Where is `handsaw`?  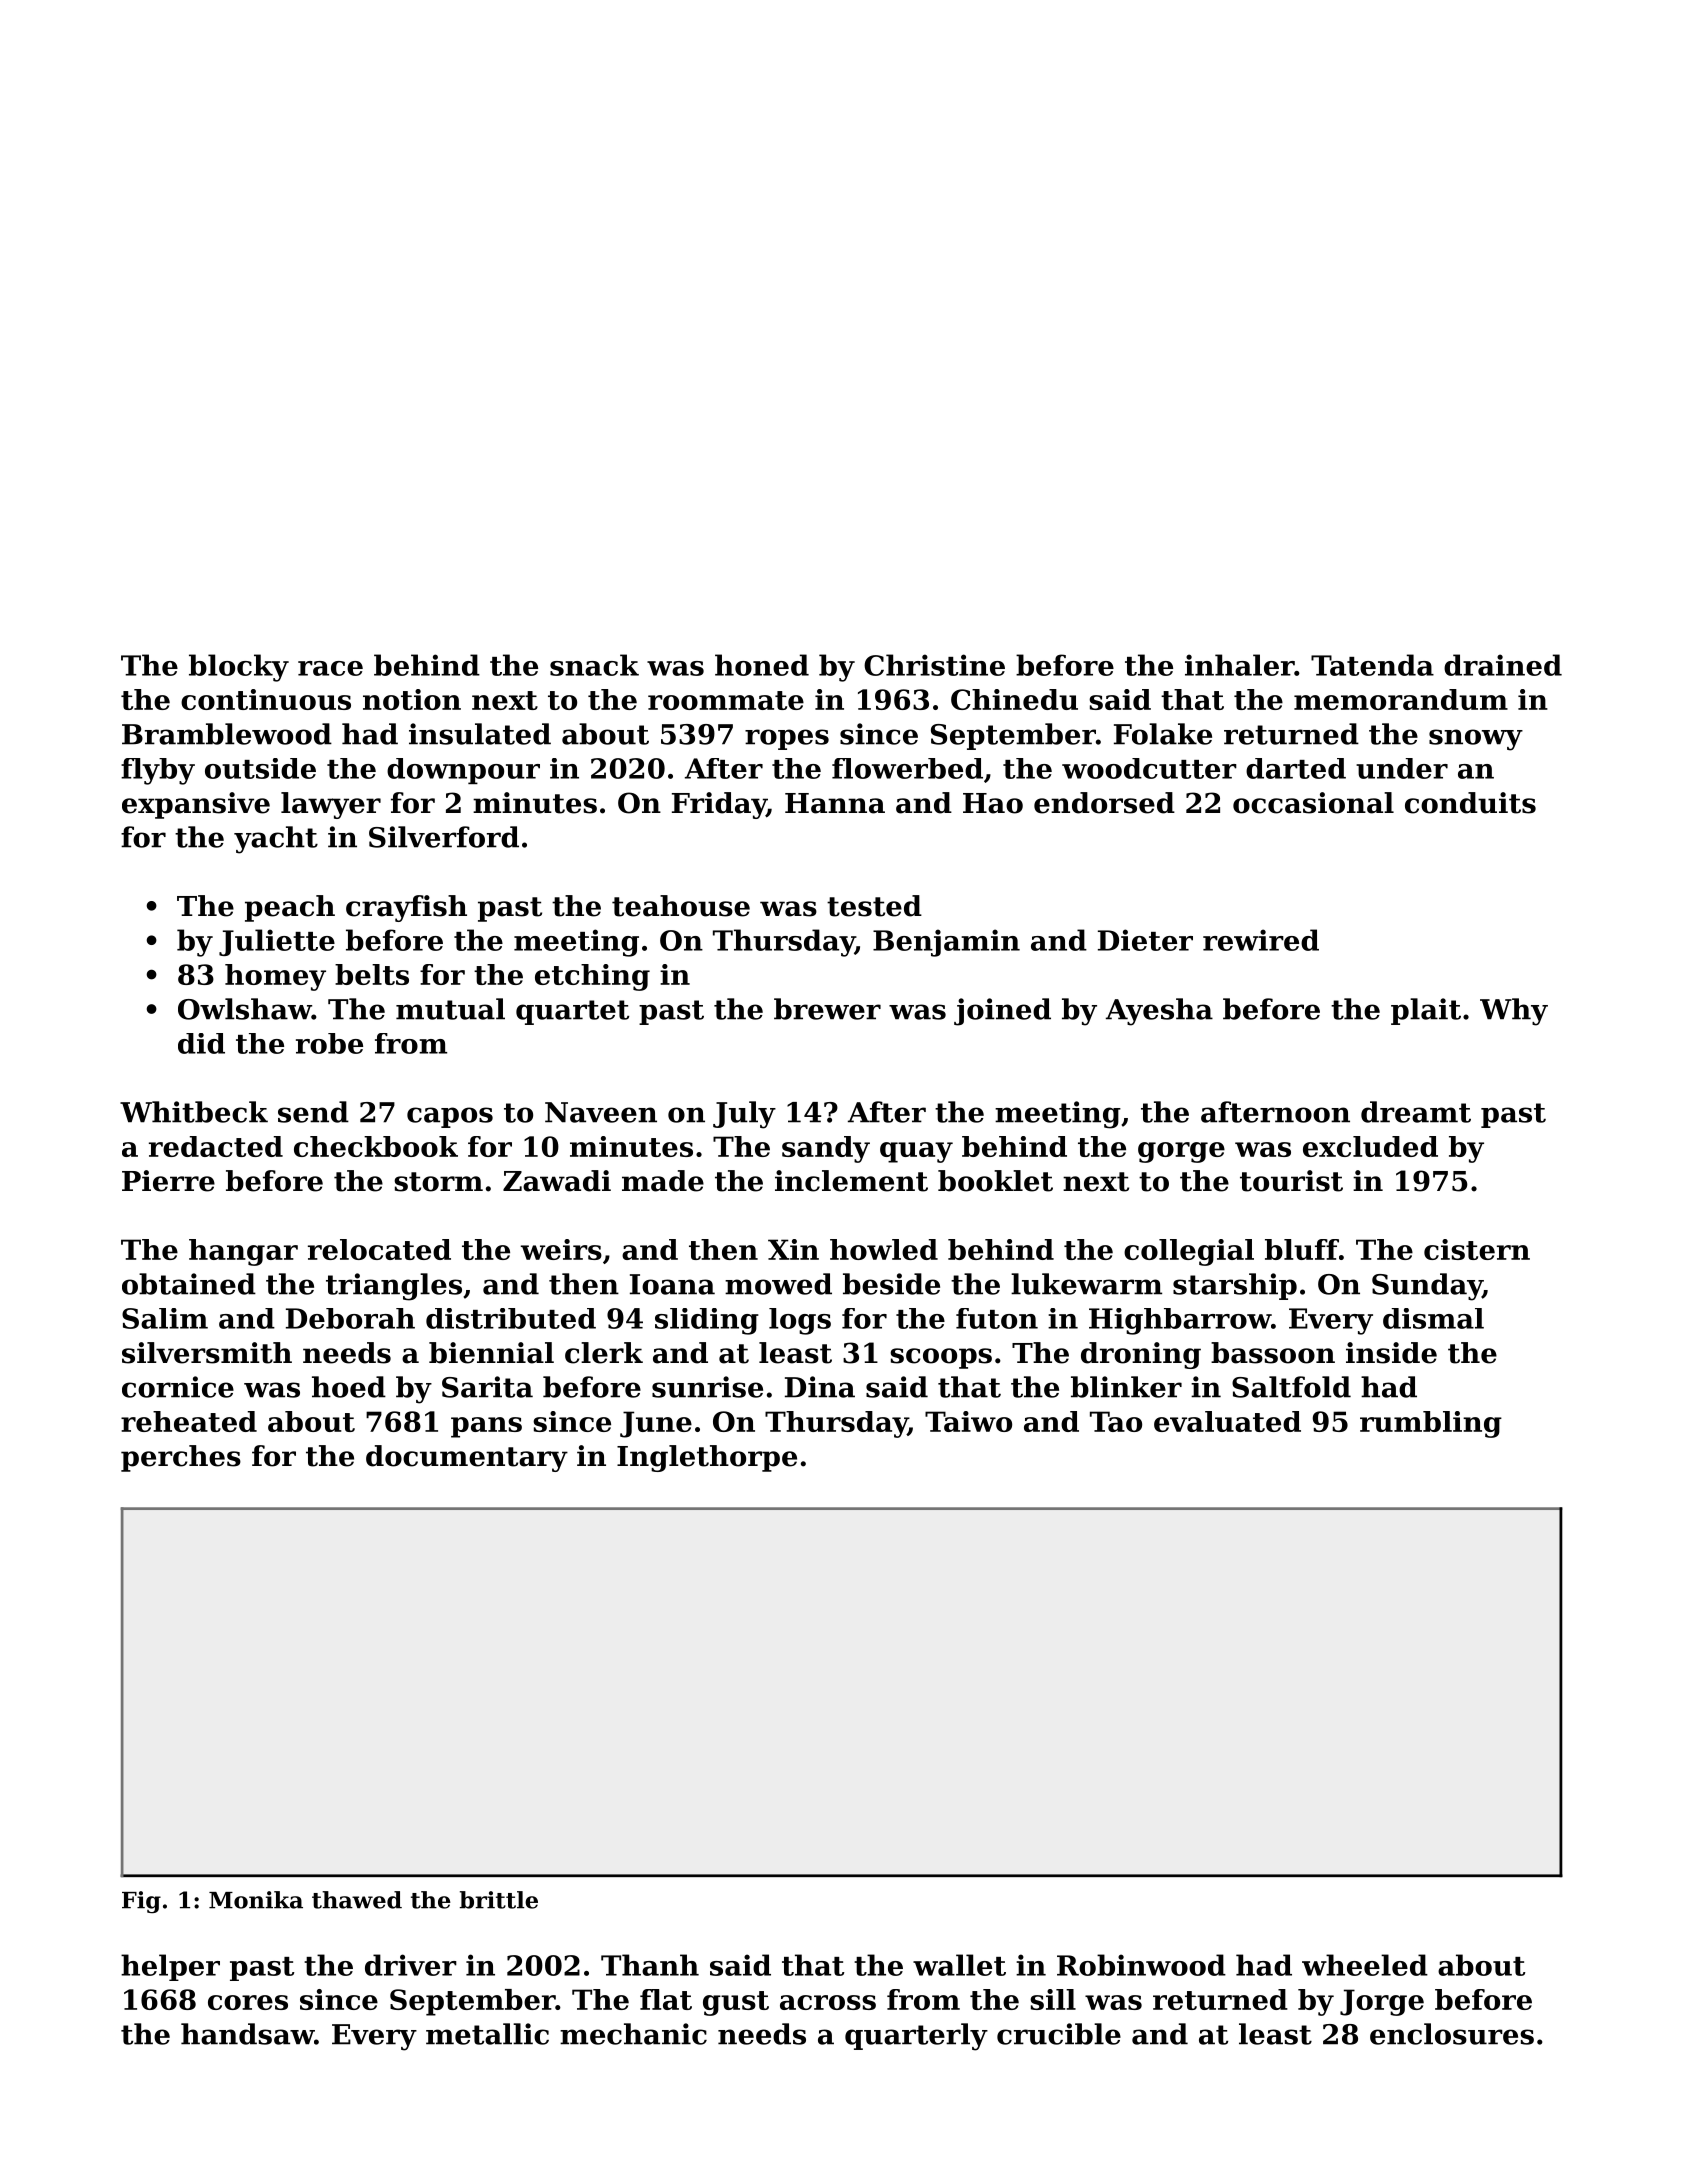
handsaw is located at coordinates (247, 2034).
